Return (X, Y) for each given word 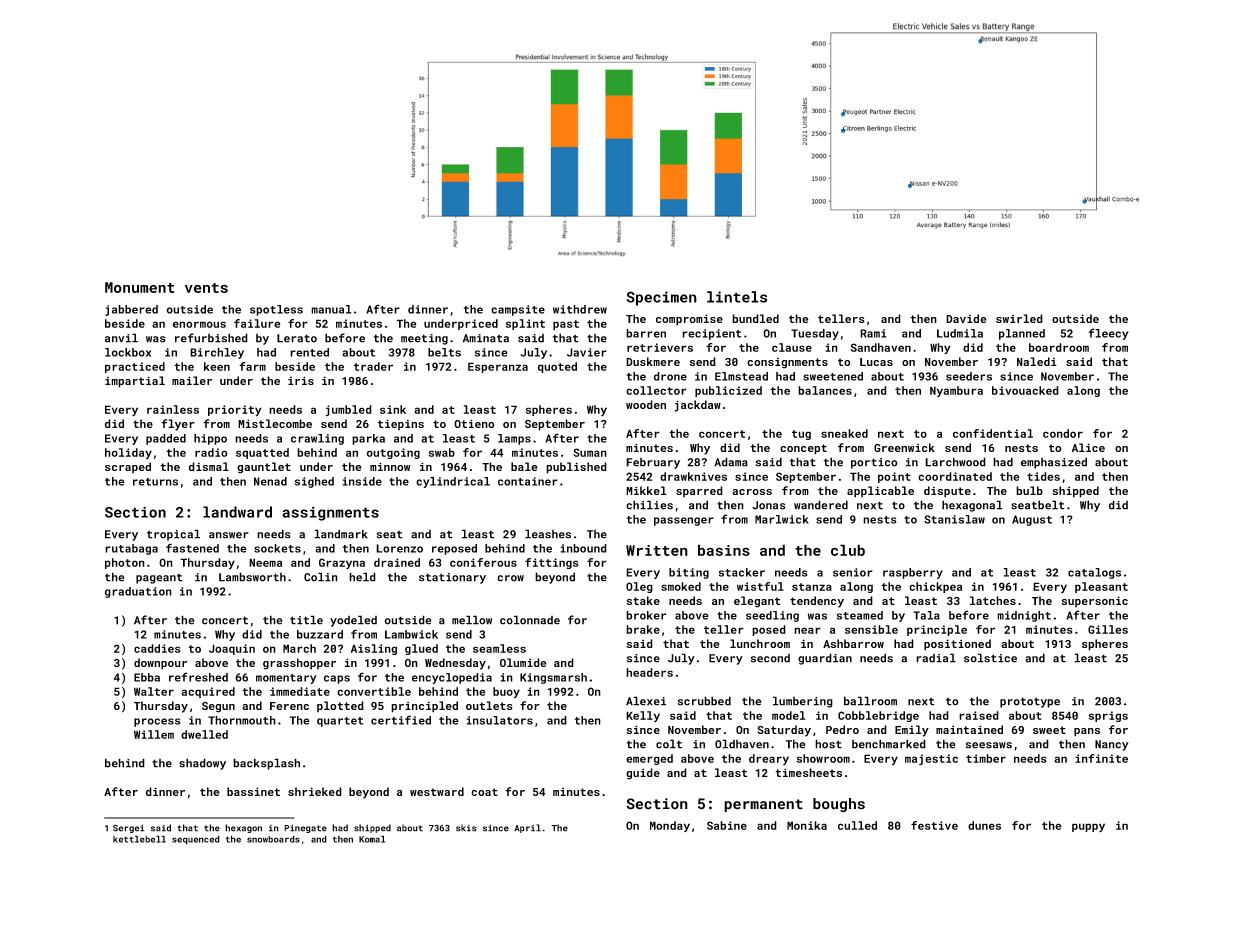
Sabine (727, 825)
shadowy (202, 764)
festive (934, 825)
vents (206, 288)
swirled (1019, 318)
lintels (737, 297)
